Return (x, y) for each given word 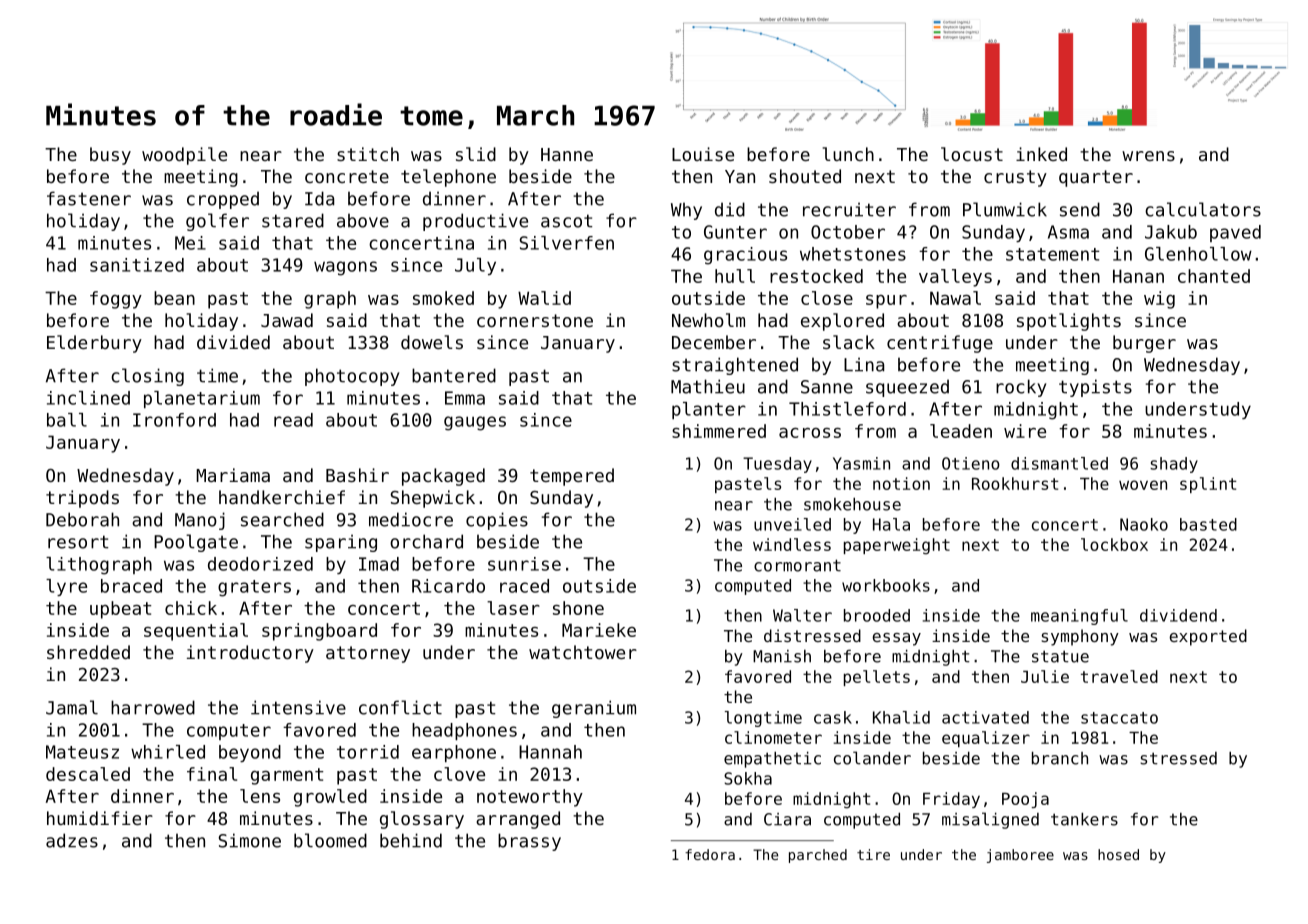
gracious (745, 256)
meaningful (1079, 617)
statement (1052, 254)
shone (578, 608)
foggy (116, 300)
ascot (567, 221)
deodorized (260, 564)
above (363, 220)
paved (1235, 233)
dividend (1178, 615)
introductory (250, 654)
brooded (877, 615)
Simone (250, 840)
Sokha (748, 778)
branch (1060, 758)
